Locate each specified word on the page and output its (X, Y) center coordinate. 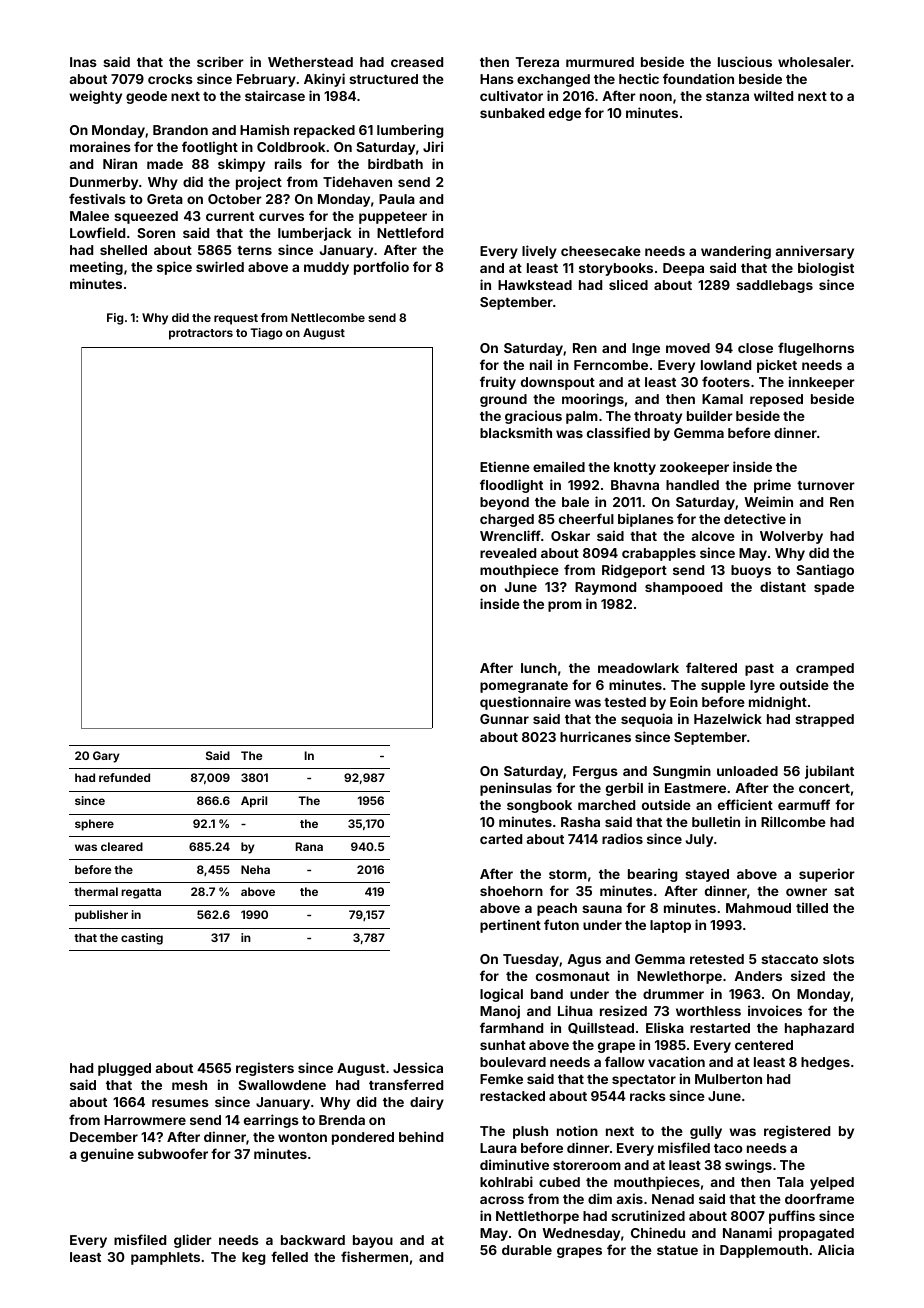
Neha (255, 869)
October (235, 199)
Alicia (836, 1249)
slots (838, 959)
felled (289, 1256)
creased (417, 62)
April (254, 802)
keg (253, 1258)
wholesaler (814, 62)
